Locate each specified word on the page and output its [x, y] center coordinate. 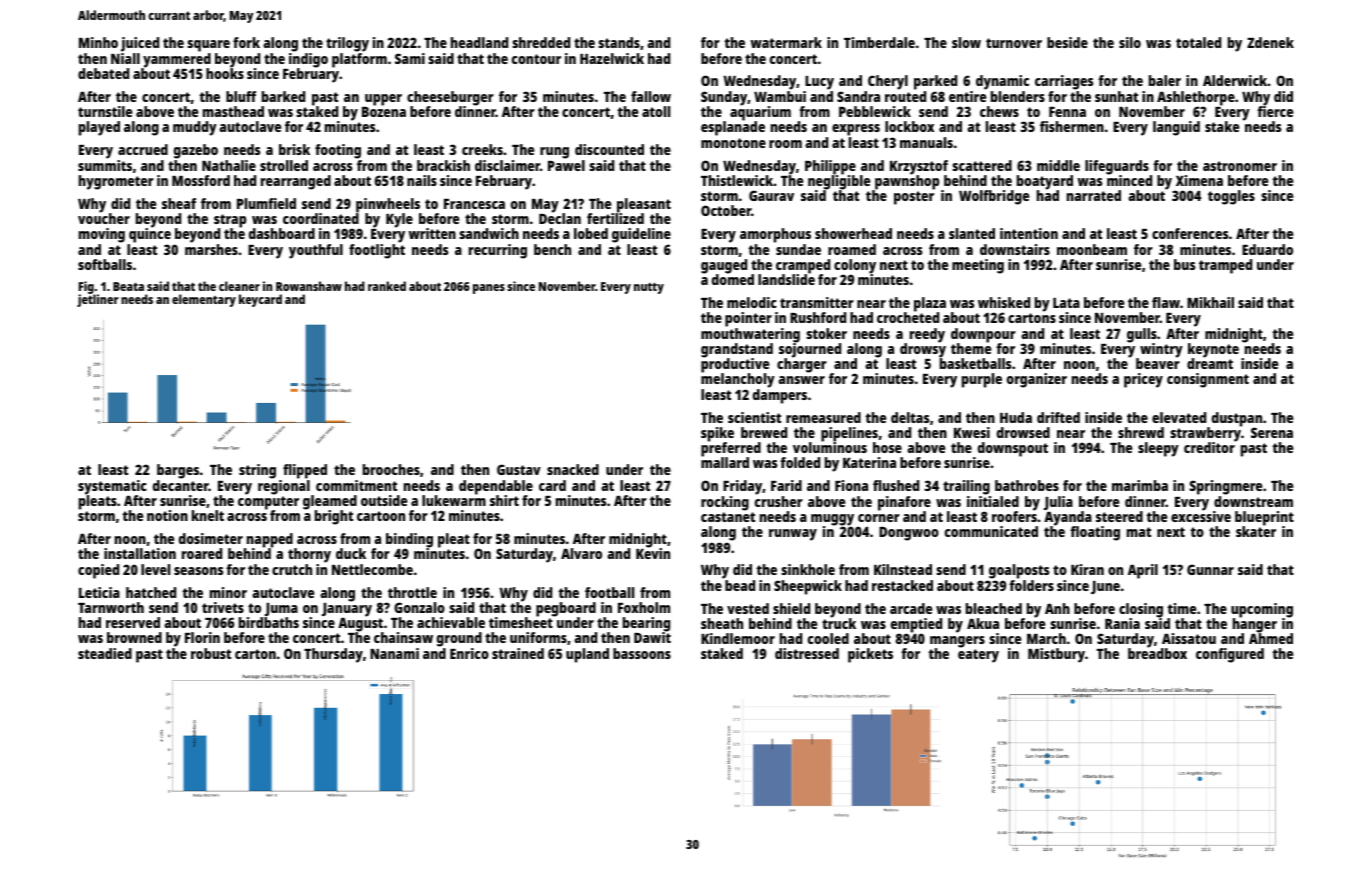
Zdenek [1270, 42]
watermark [786, 42]
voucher [104, 218]
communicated [991, 531]
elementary [204, 300]
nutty [649, 288]
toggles [1231, 197]
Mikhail [1210, 302]
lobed [591, 233]
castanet [728, 517]
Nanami [394, 653]
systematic [112, 487]
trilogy [347, 44]
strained [518, 653]
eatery [978, 656]
